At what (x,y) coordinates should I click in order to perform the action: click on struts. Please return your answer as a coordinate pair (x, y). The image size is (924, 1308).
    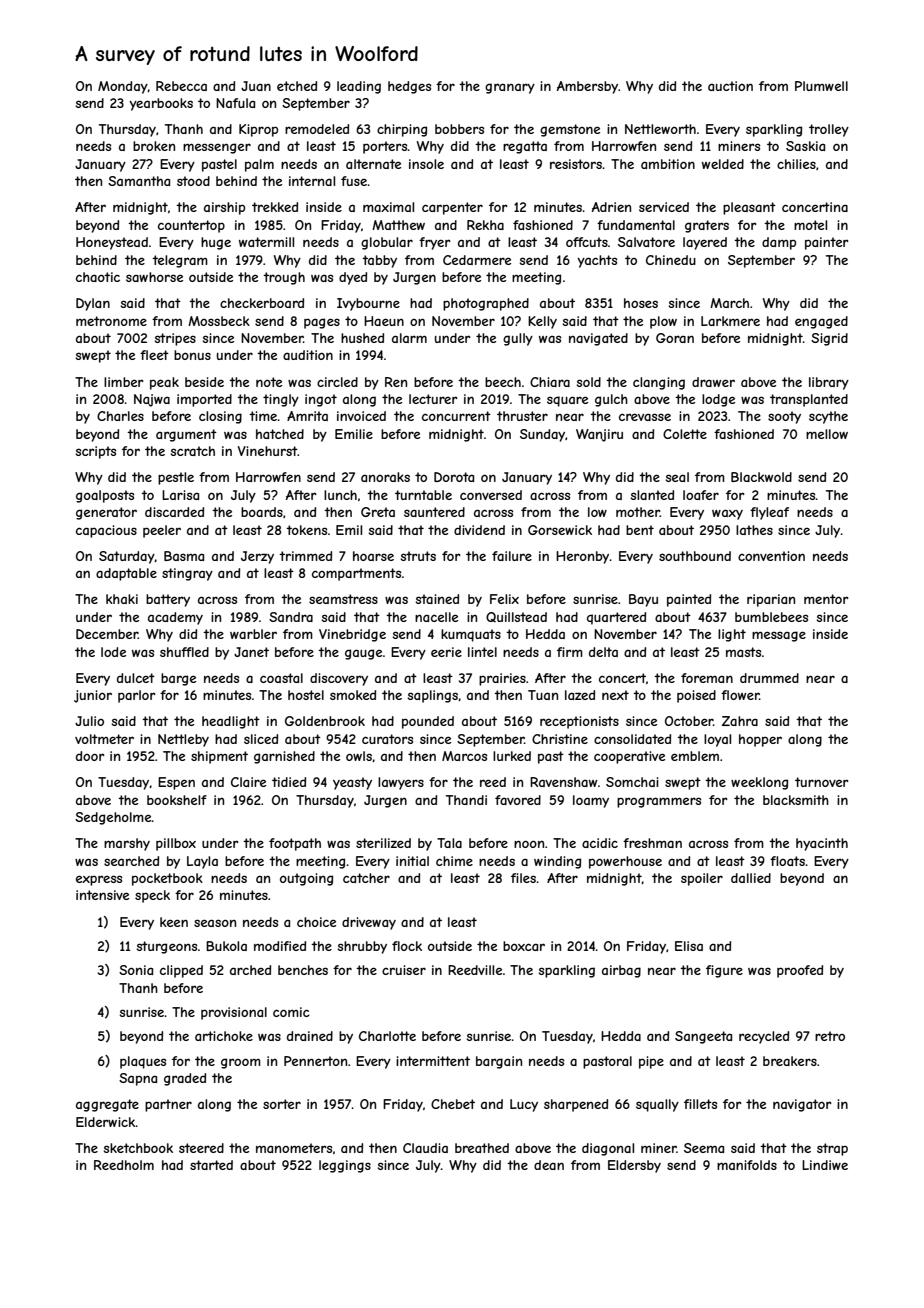
    Looking at the image, I should click on (418, 556).
